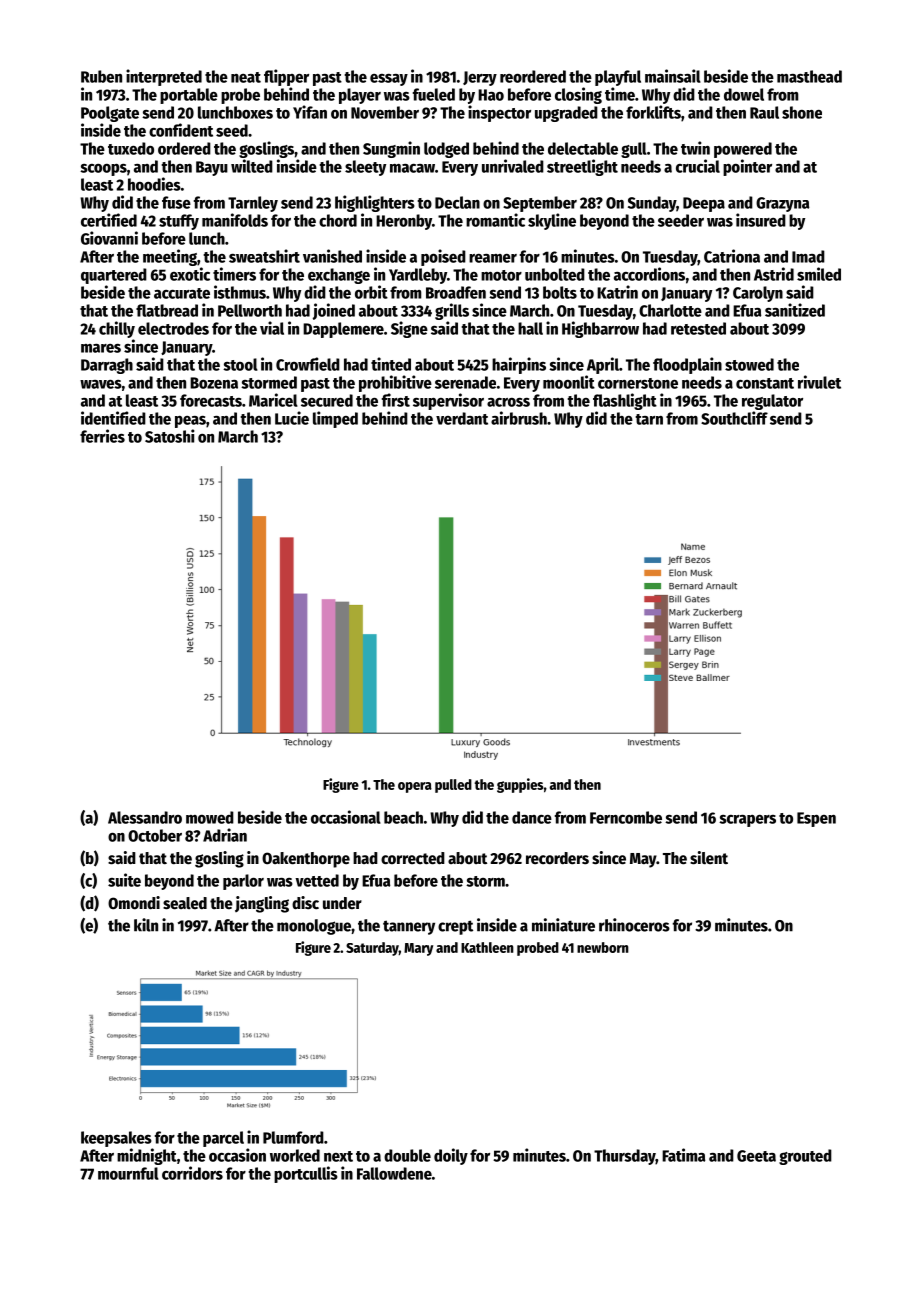 Image resolution: width=924 pixels, height=1308 pixels. Describe the element at coordinates (102, 436) in the screenshot. I see `ferries` at that location.
